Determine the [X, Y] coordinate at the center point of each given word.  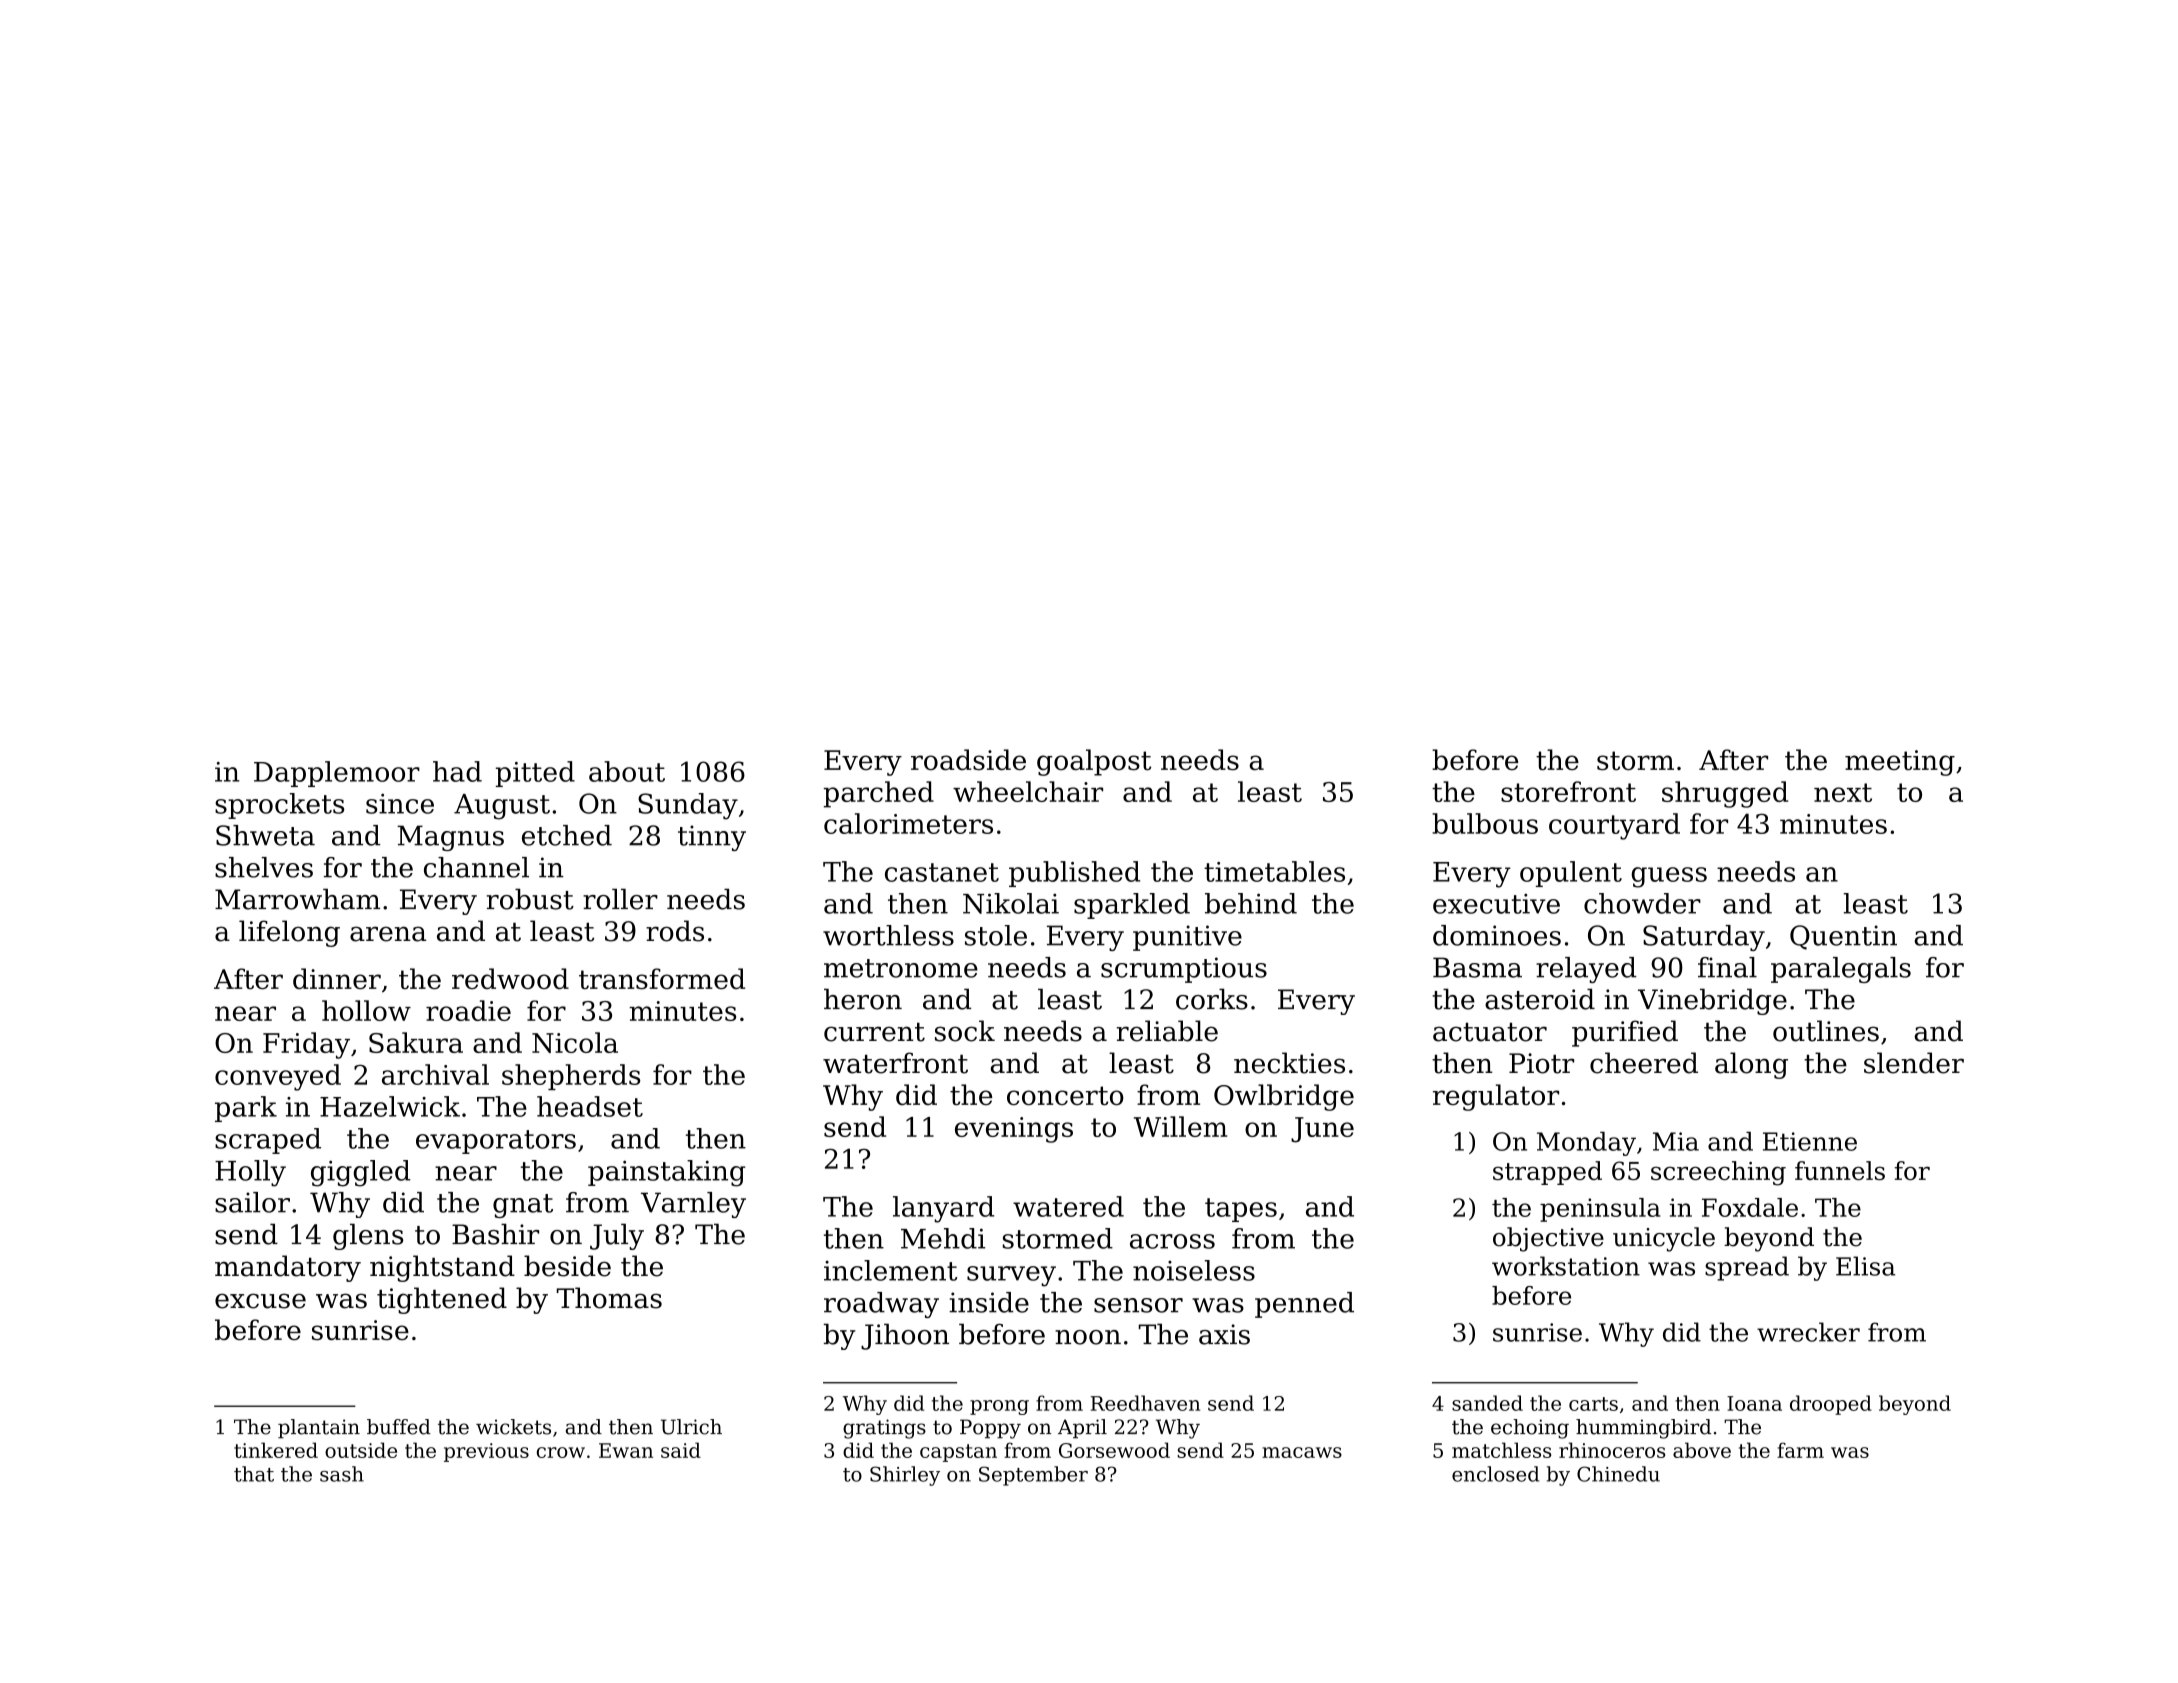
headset [590, 1106]
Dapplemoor [337, 774]
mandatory [288, 1268]
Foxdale [1750, 1207]
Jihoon [905, 1336]
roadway [881, 1305]
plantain [319, 1429]
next [1843, 792]
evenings [1014, 1130]
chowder [1642, 903]
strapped [1547, 1173]
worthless [888, 935]
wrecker [1808, 1332]
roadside [968, 759]
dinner [337, 978]
